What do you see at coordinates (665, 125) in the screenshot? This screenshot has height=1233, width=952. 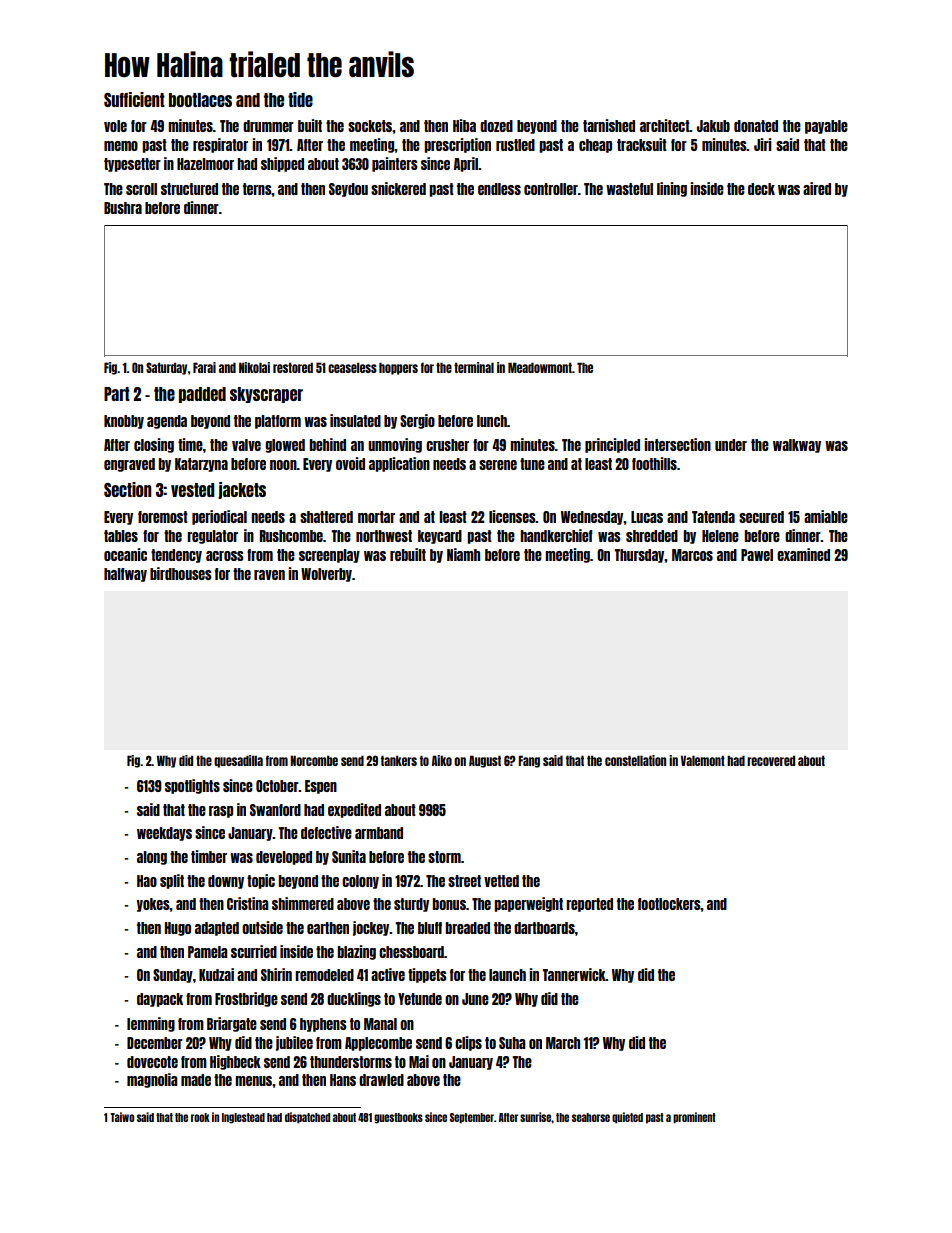 I see `architect` at bounding box center [665, 125].
